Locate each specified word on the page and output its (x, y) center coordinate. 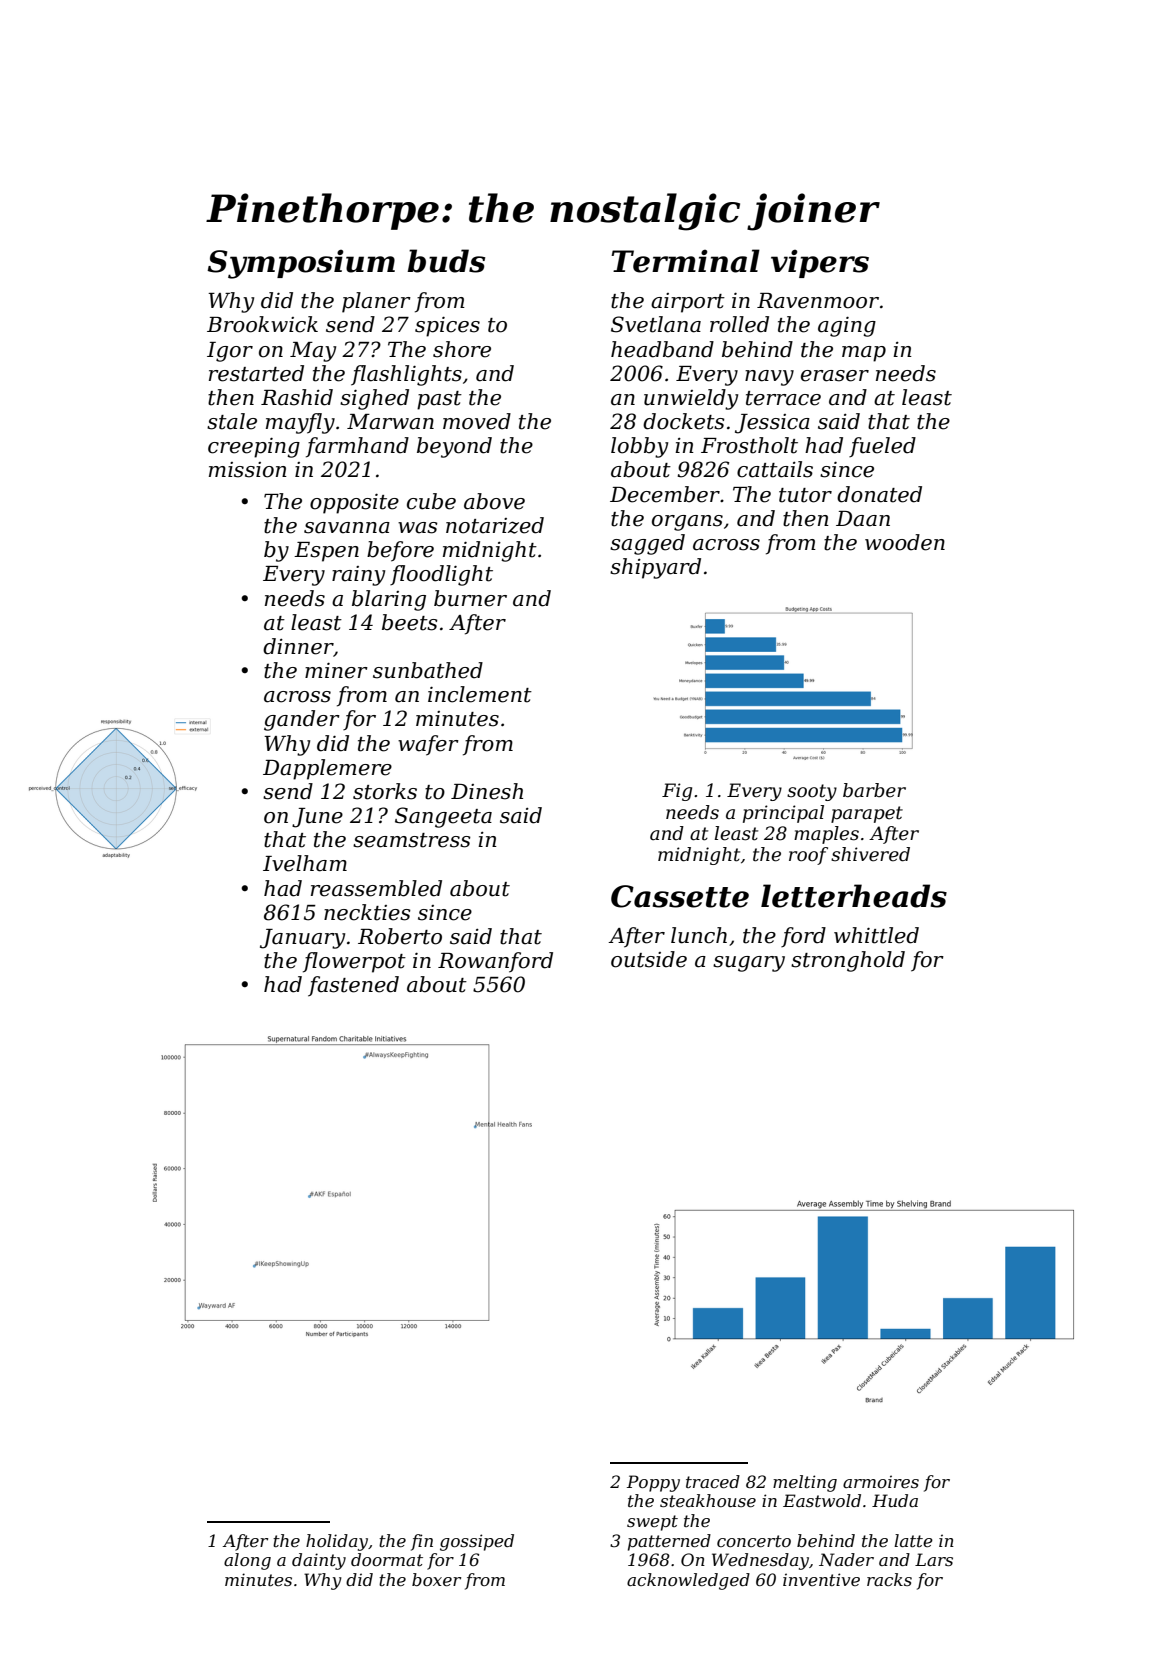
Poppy (653, 1483)
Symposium (301, 264)
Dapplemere (327, 769)
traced (713, 1481)
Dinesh (487, 791)
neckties (367, 912)
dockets (684, 421)
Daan (863, 519)
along (247, 1561)
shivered (870, 854)
